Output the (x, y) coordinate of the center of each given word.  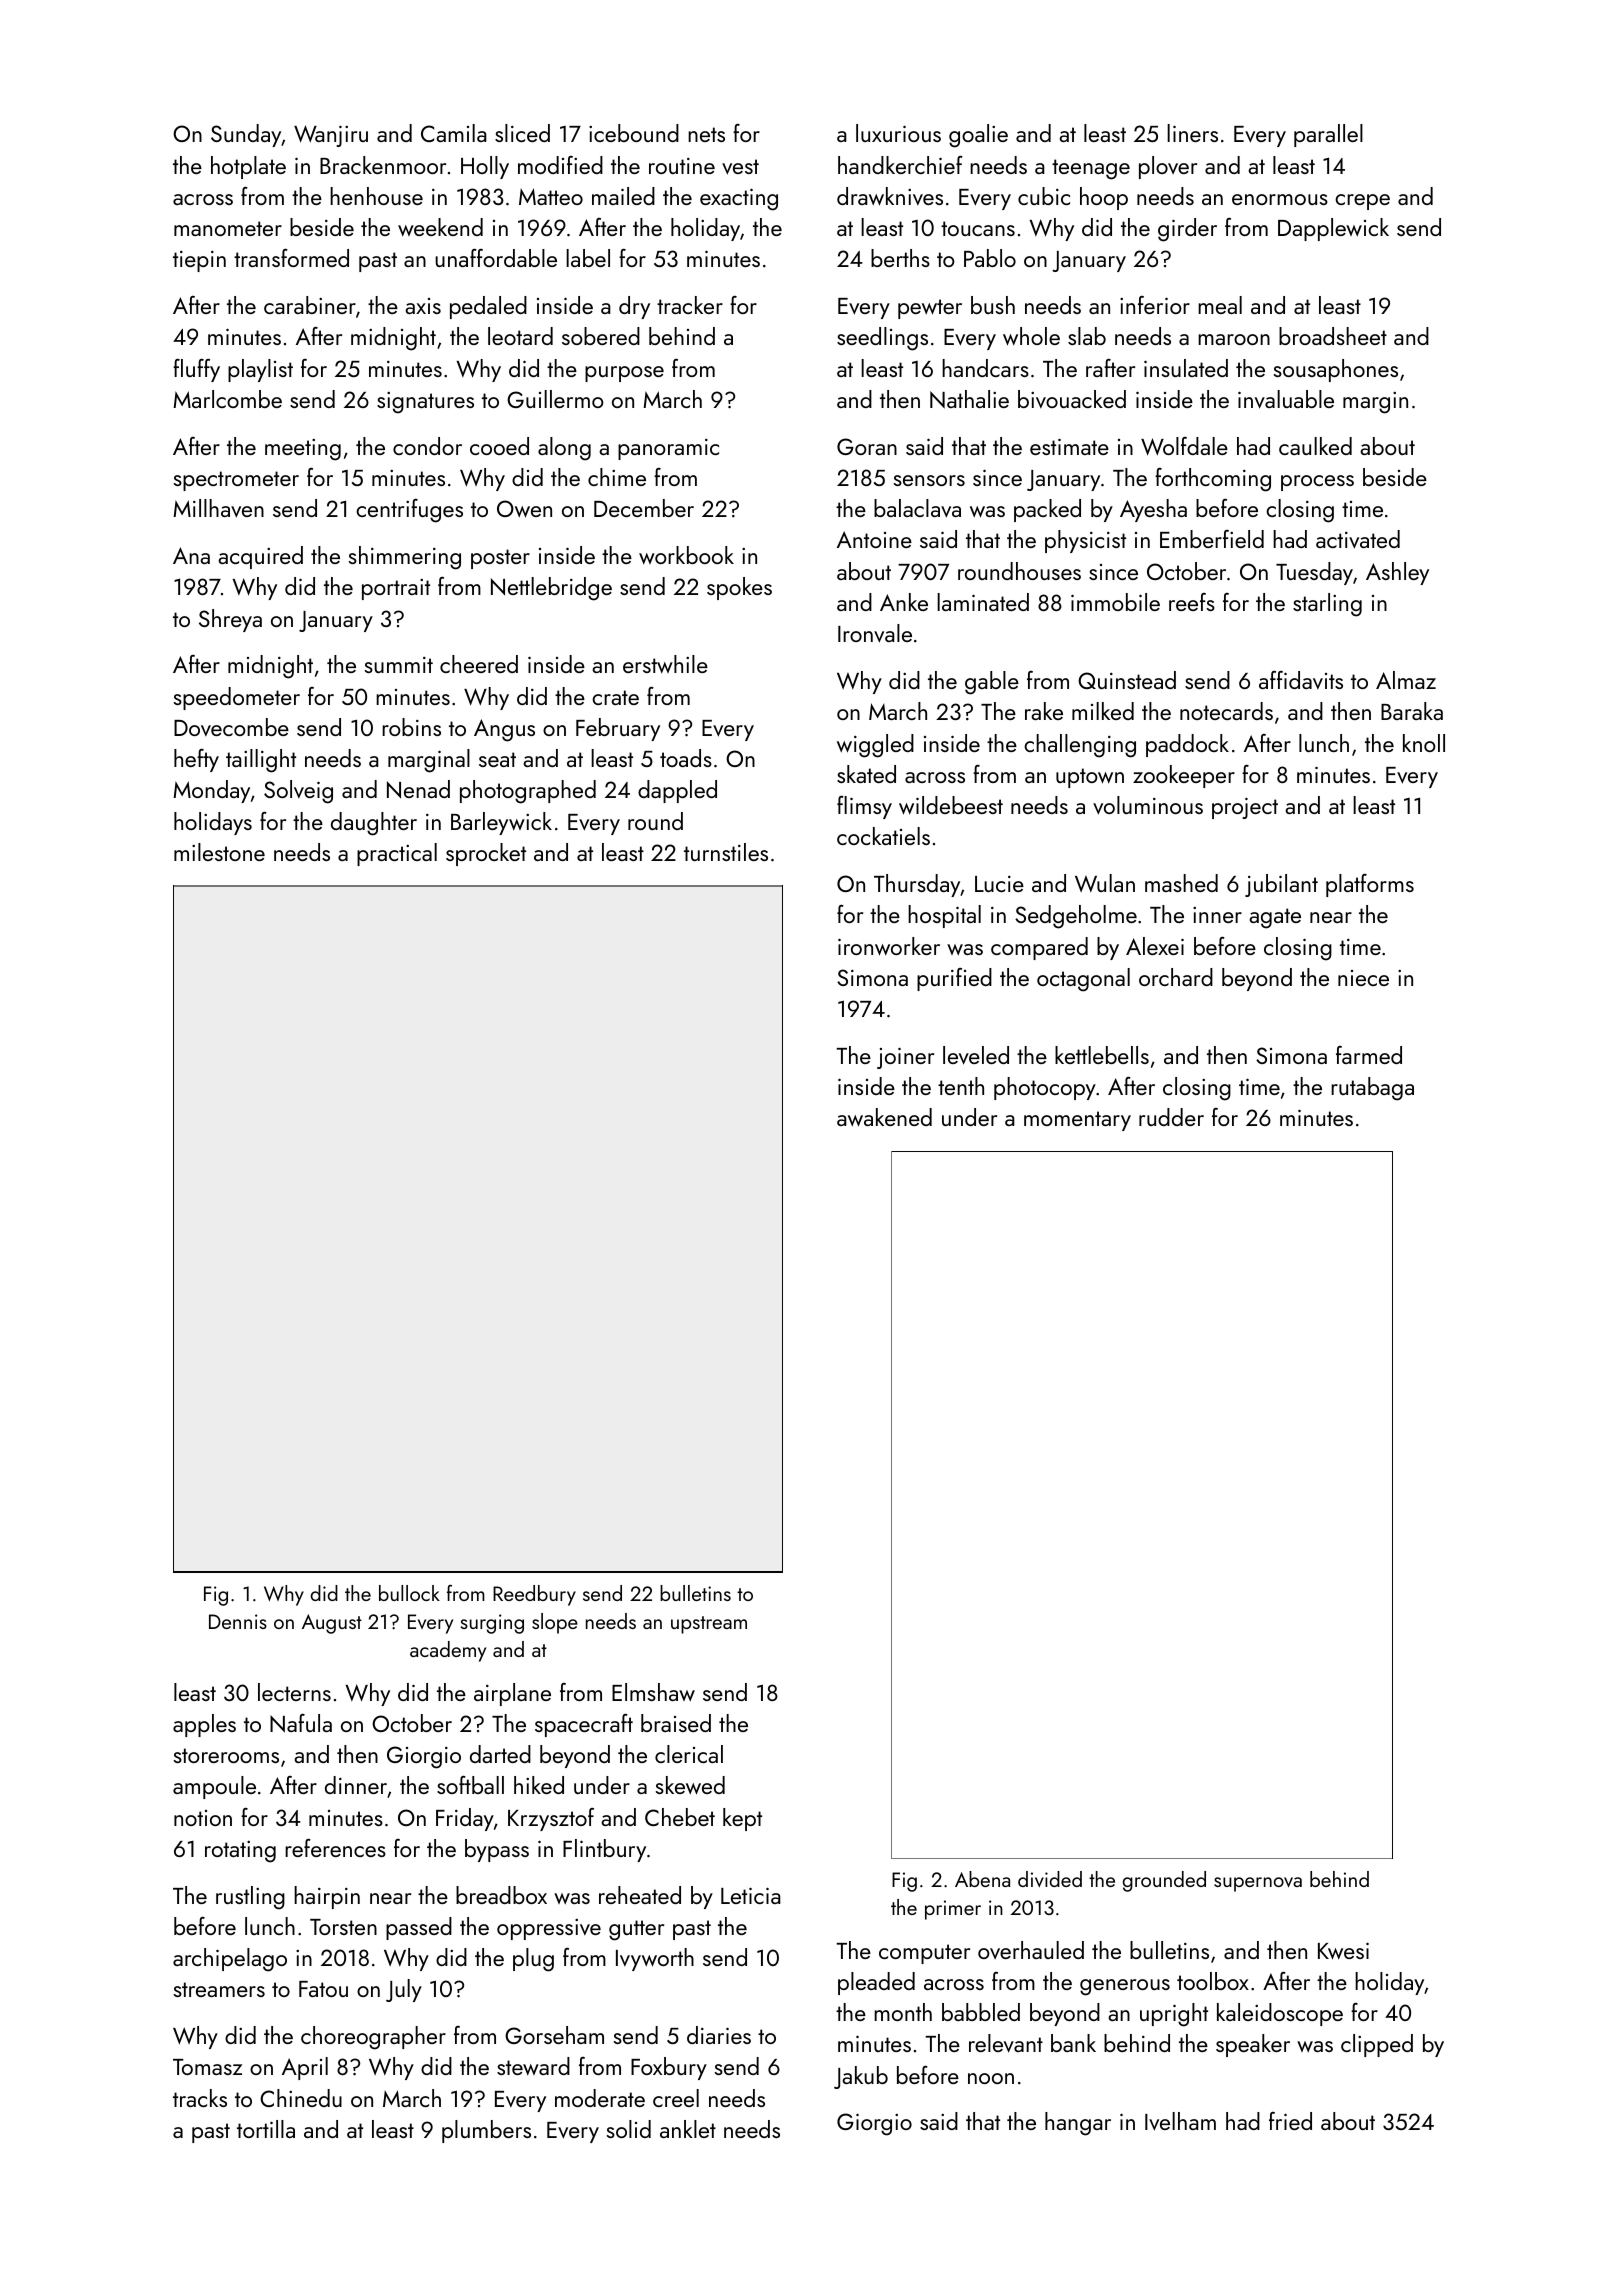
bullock (409, 1593)
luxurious (898, 133)
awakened (884, 1117)
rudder (1171, 1117)
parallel (1328, 135)
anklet (688, 2129)
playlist (260, 370)
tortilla (266, 2129)
